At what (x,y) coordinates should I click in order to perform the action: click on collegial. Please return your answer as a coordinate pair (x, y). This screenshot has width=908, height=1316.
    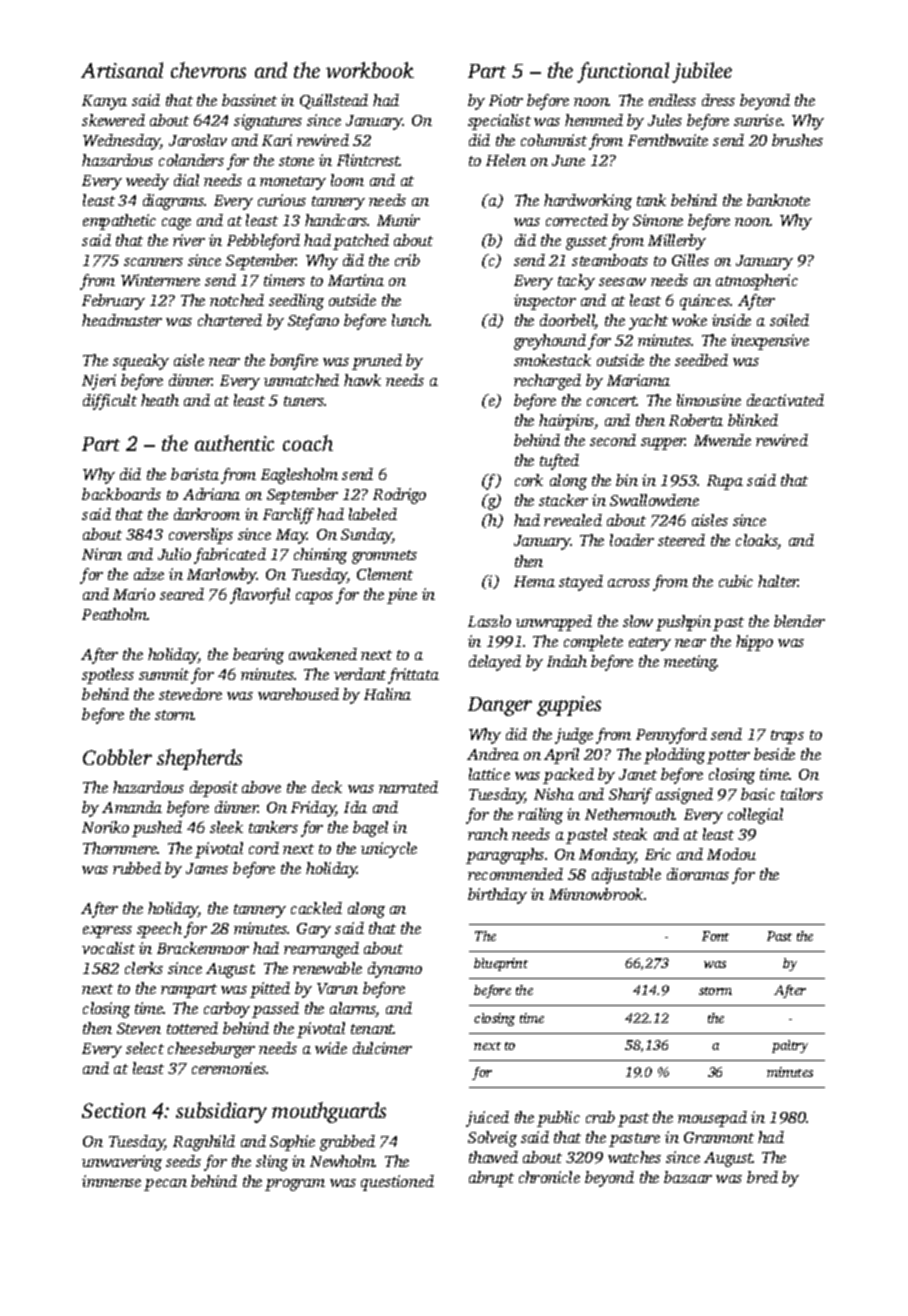
    Looking at the image, I should click on (755, 816).
